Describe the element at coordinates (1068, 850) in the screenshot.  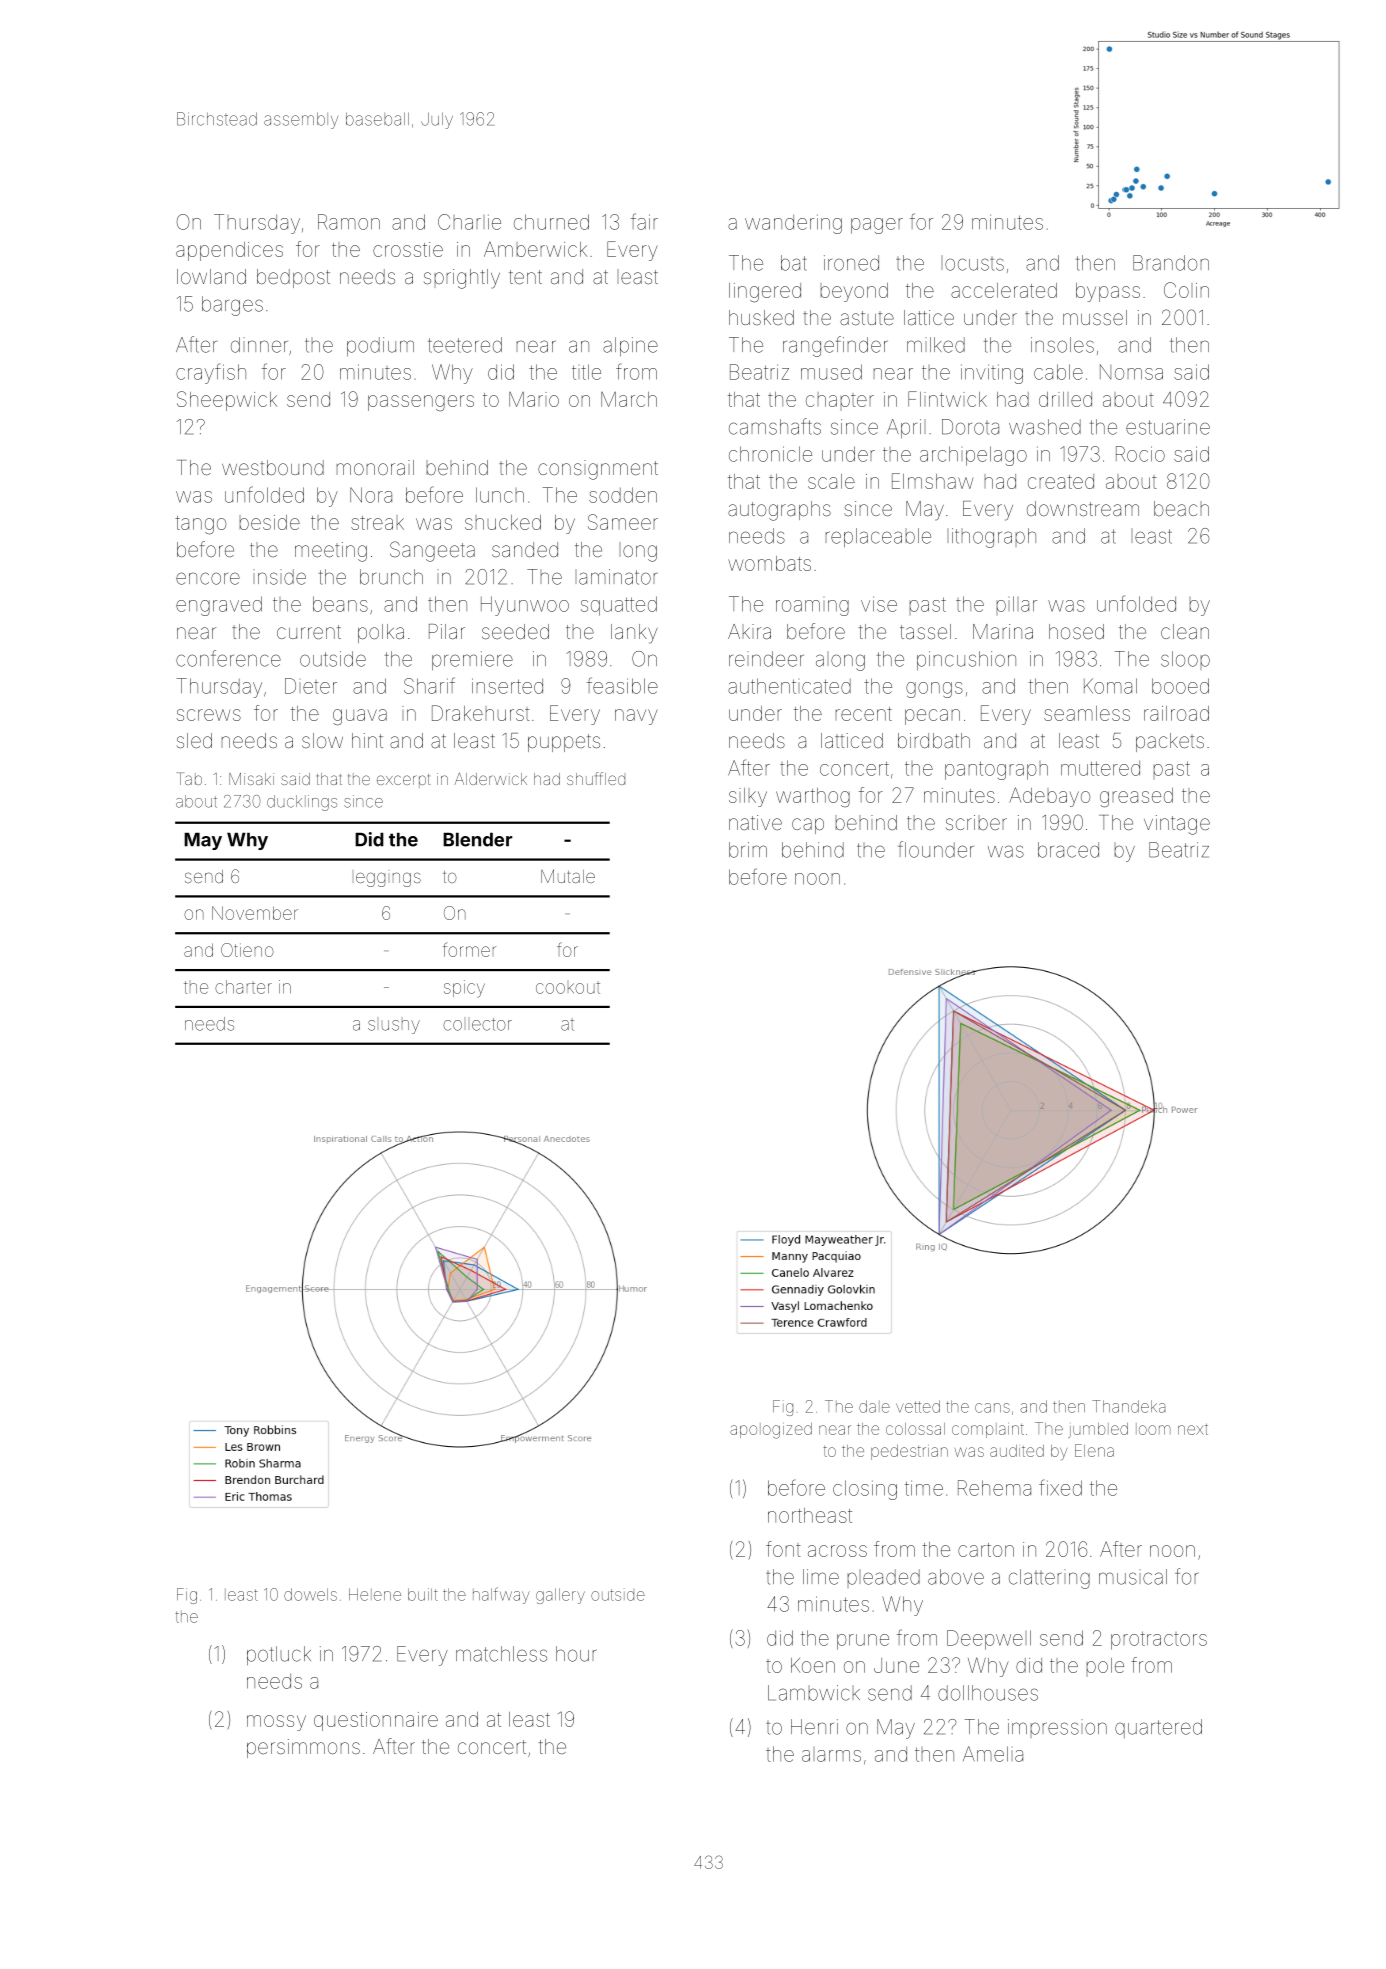
I see `braced` at that location.
